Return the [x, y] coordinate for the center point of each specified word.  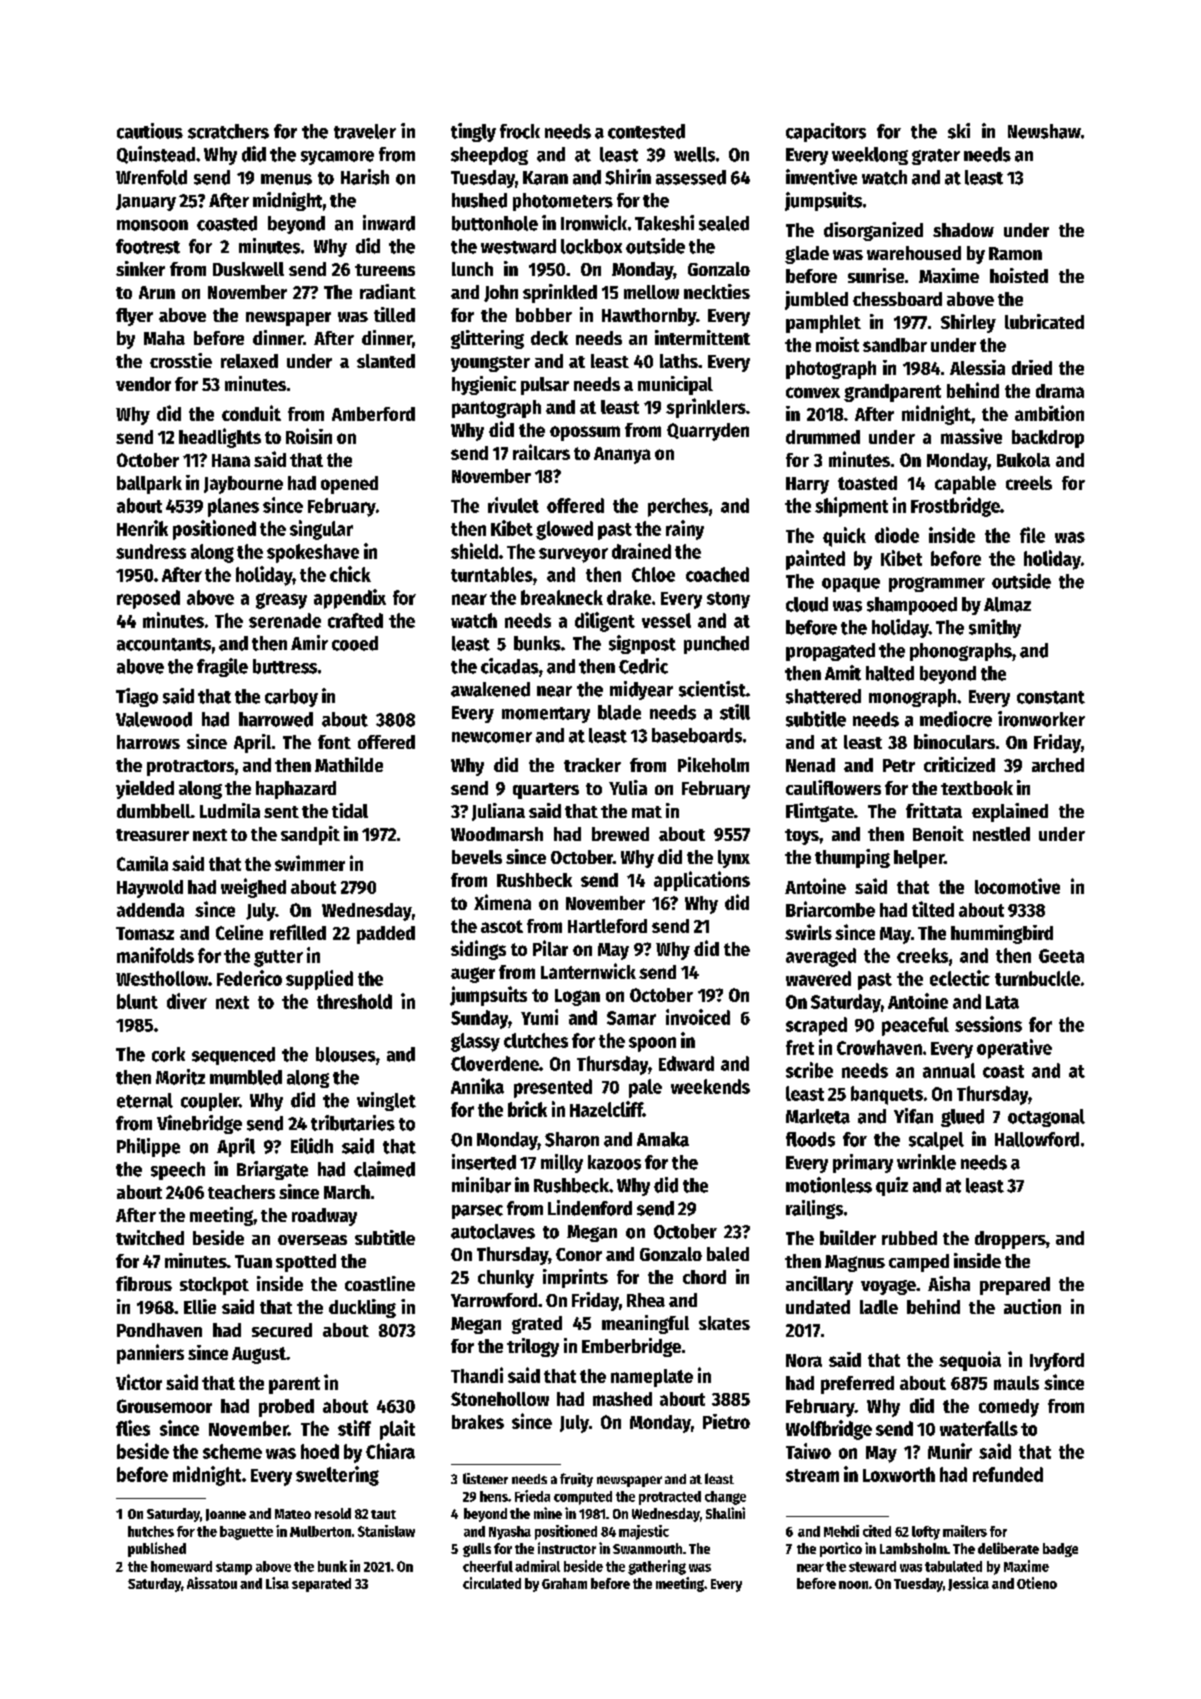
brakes [478, 1422]
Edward [686, 1063]
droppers [1010, 1240]
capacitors [826, 132]
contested [646, 131]
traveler [365, 131]
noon [853, 1585]
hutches [151, 1531]
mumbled [246, 1077]
